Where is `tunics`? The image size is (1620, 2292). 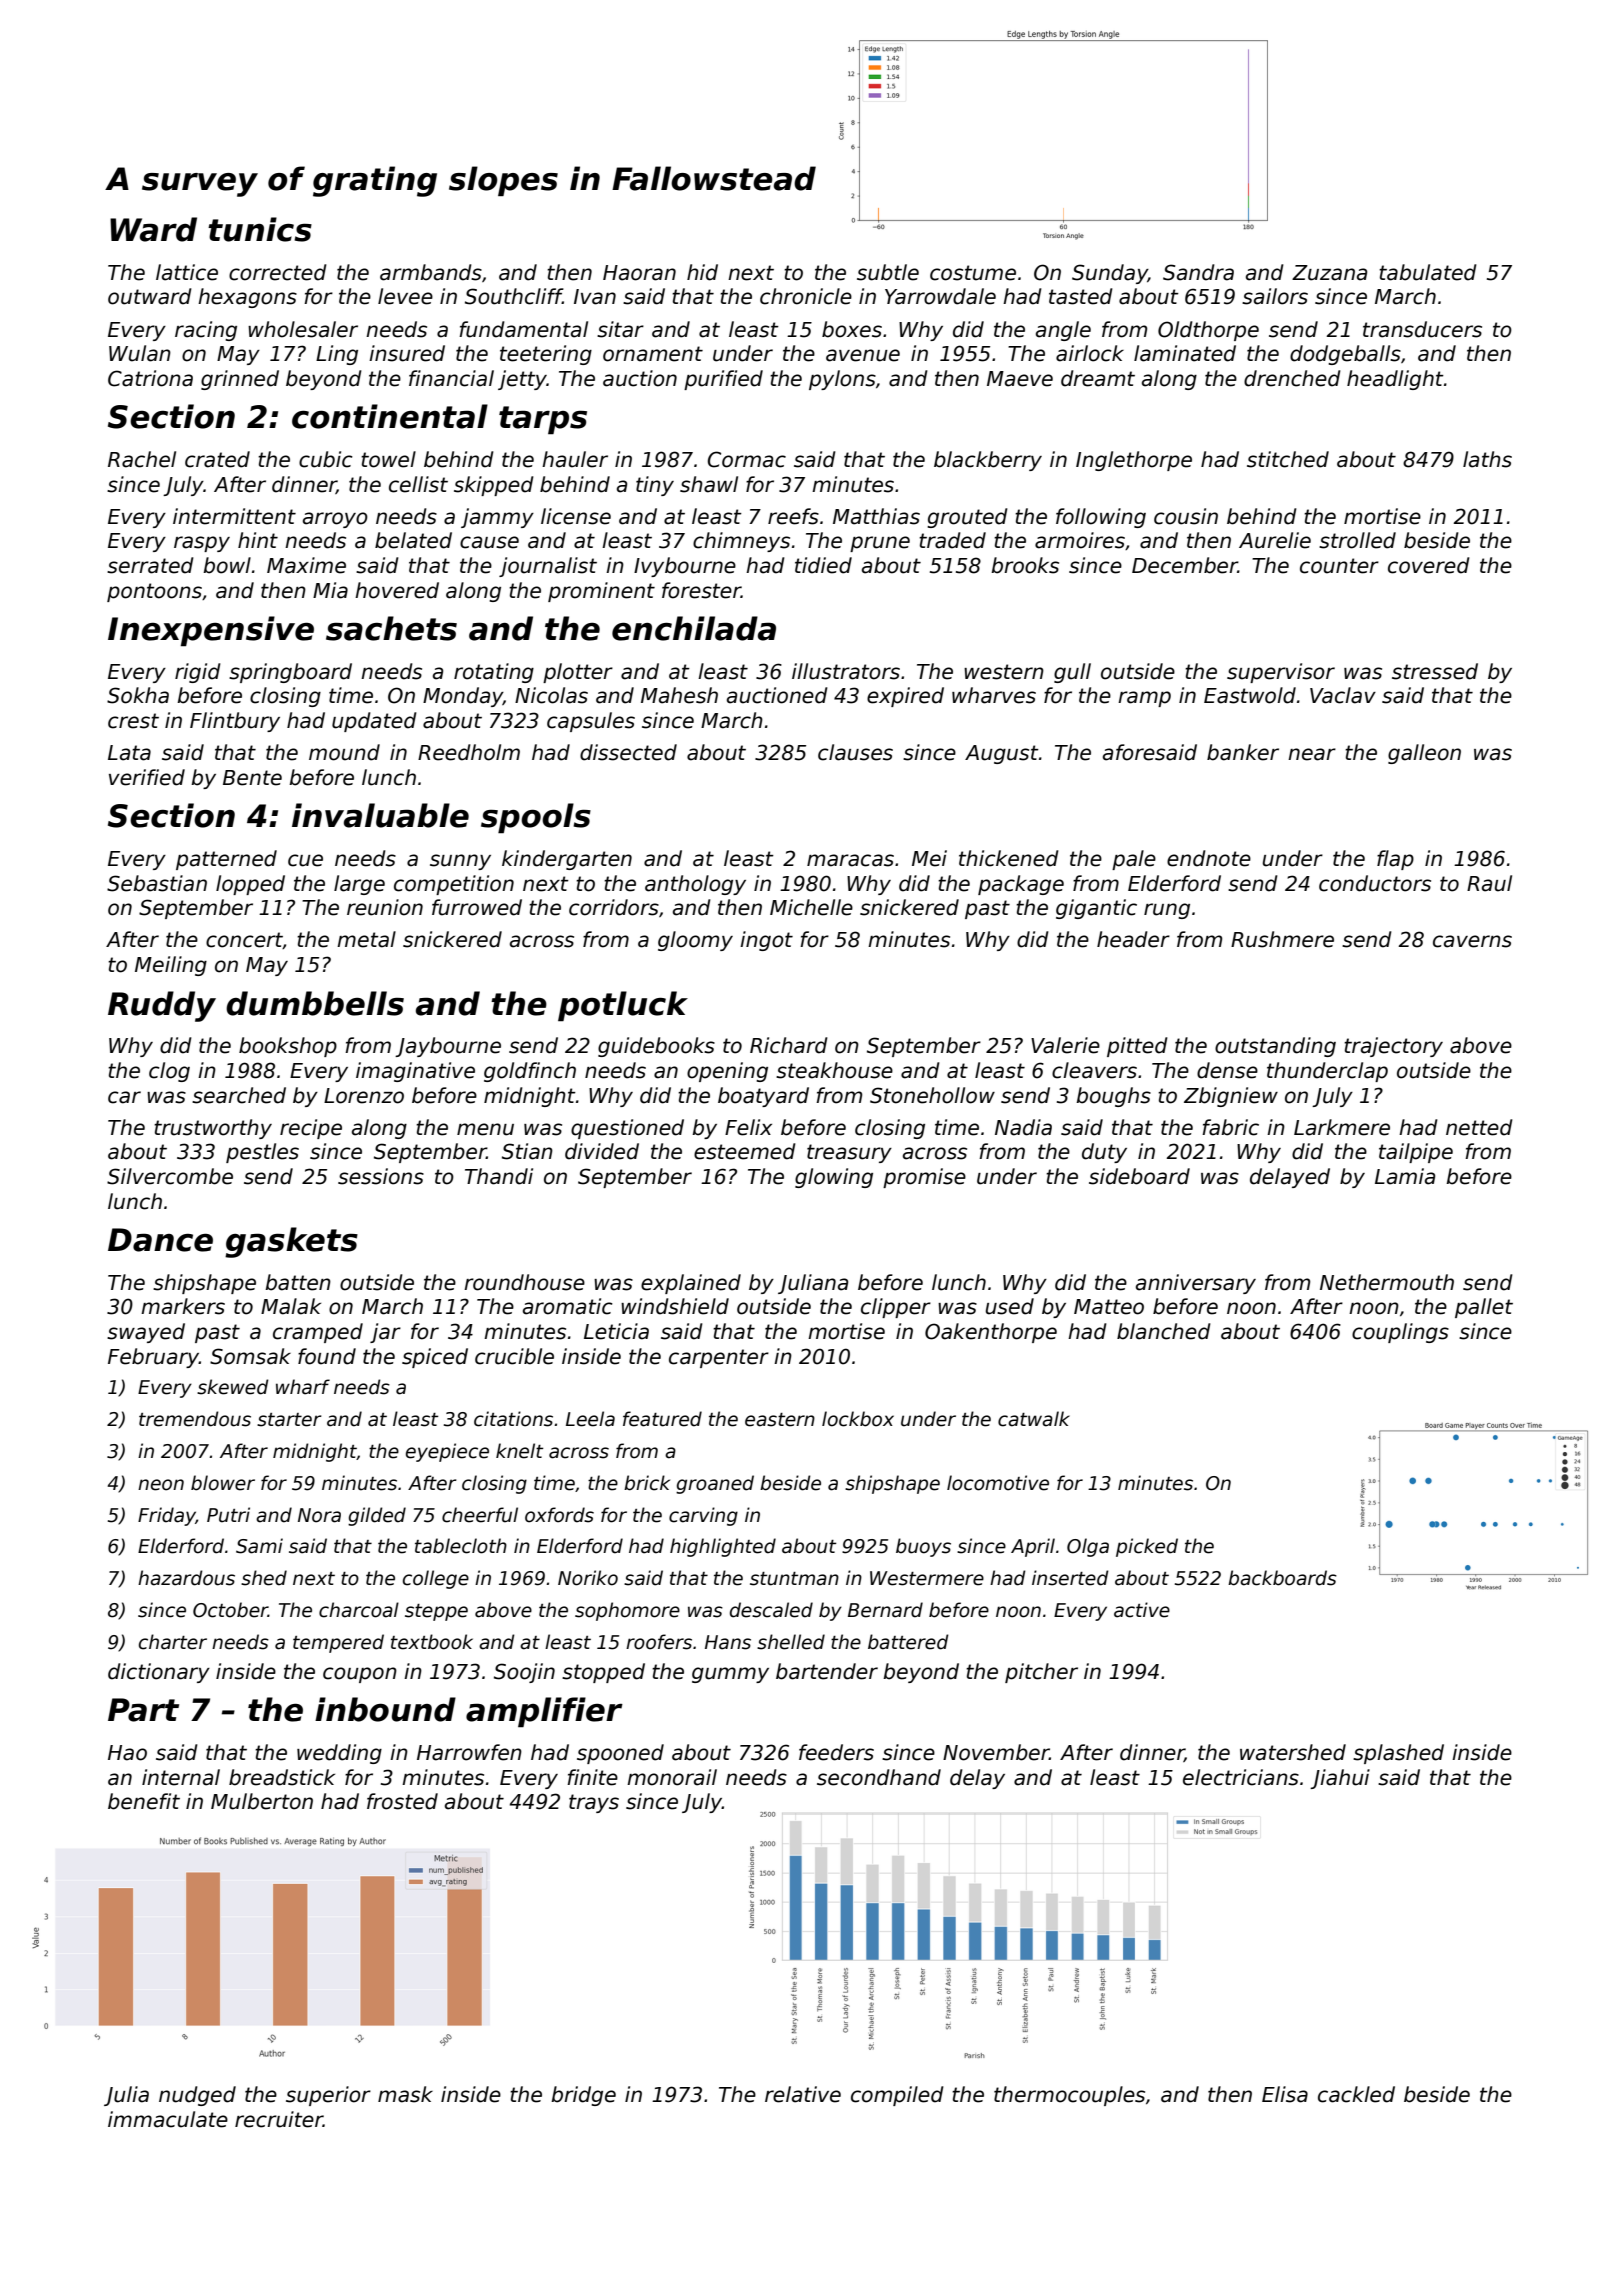 tunics is located at coordinates (260, 229).
